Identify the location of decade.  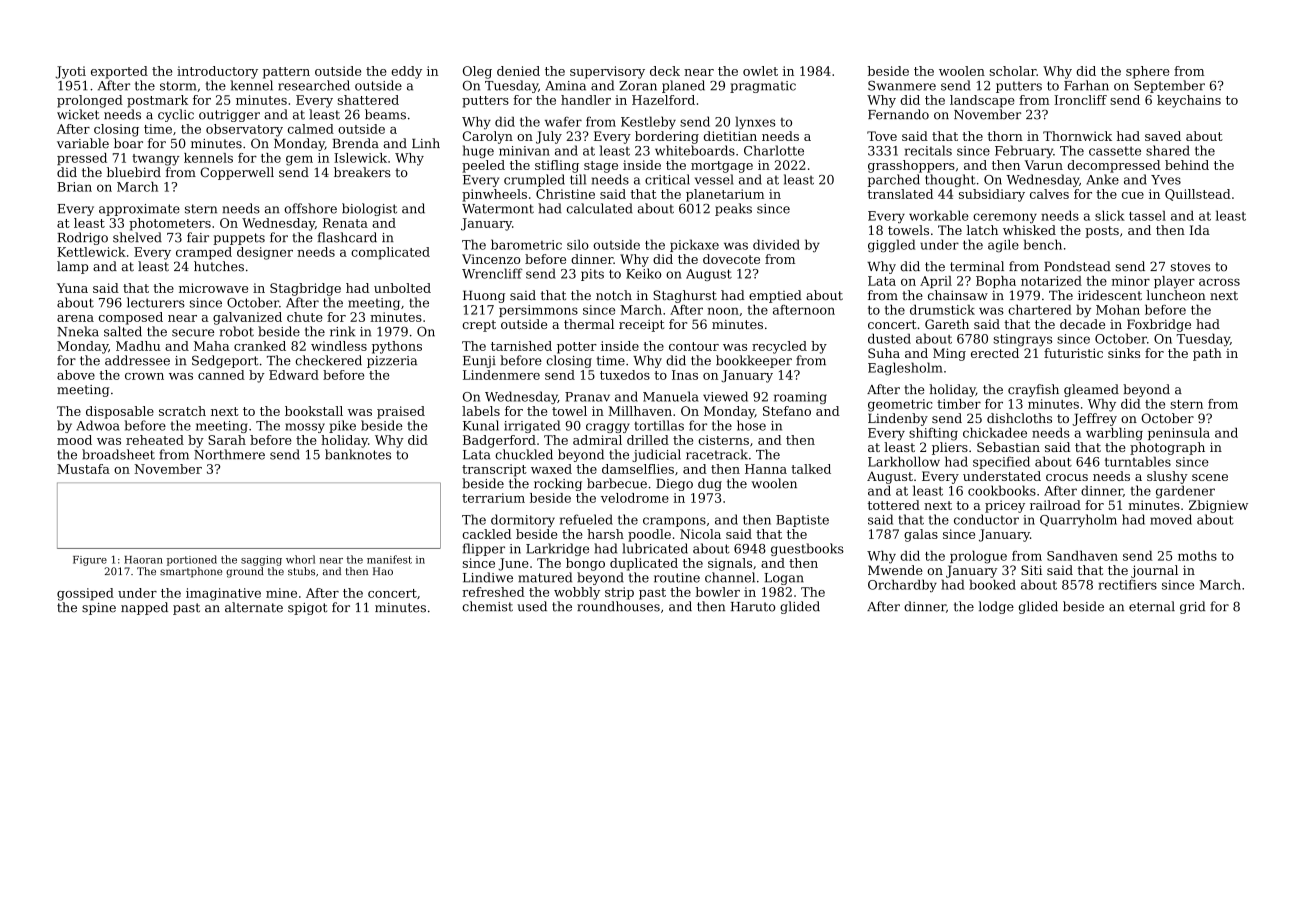
(1082, 324).
